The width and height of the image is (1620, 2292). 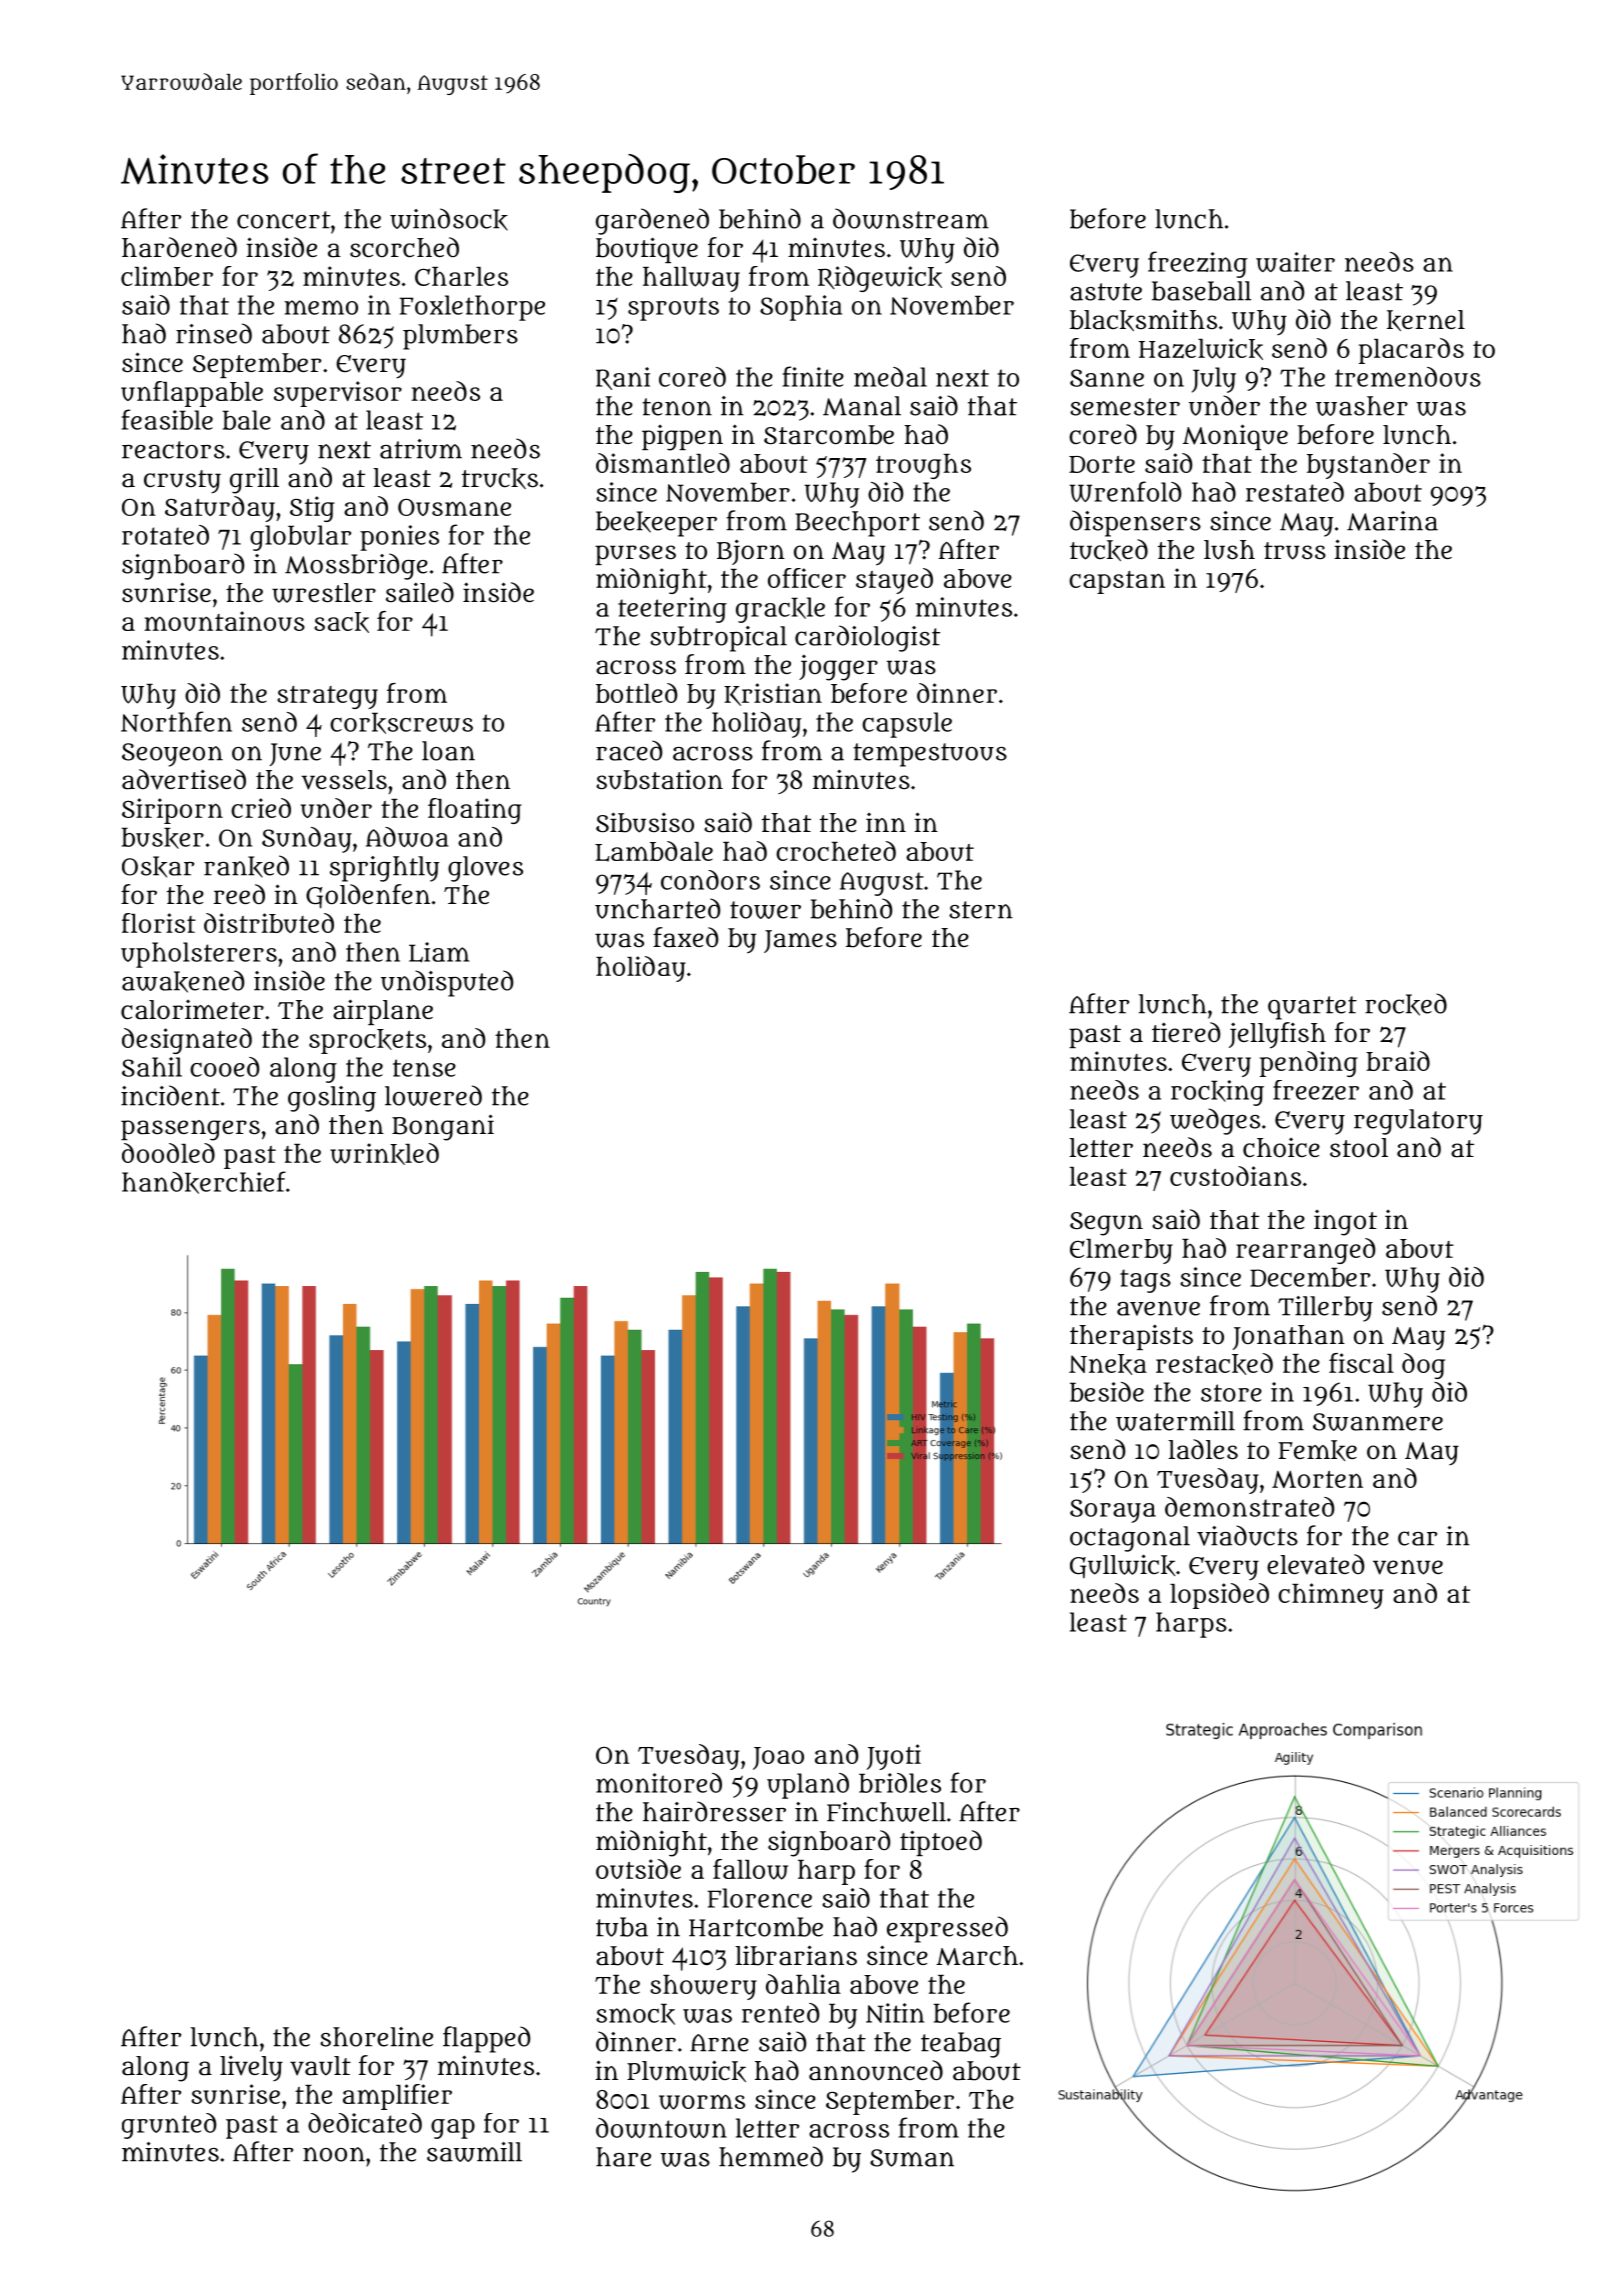 I want to click on lively, so click(x=251, y=2068).
